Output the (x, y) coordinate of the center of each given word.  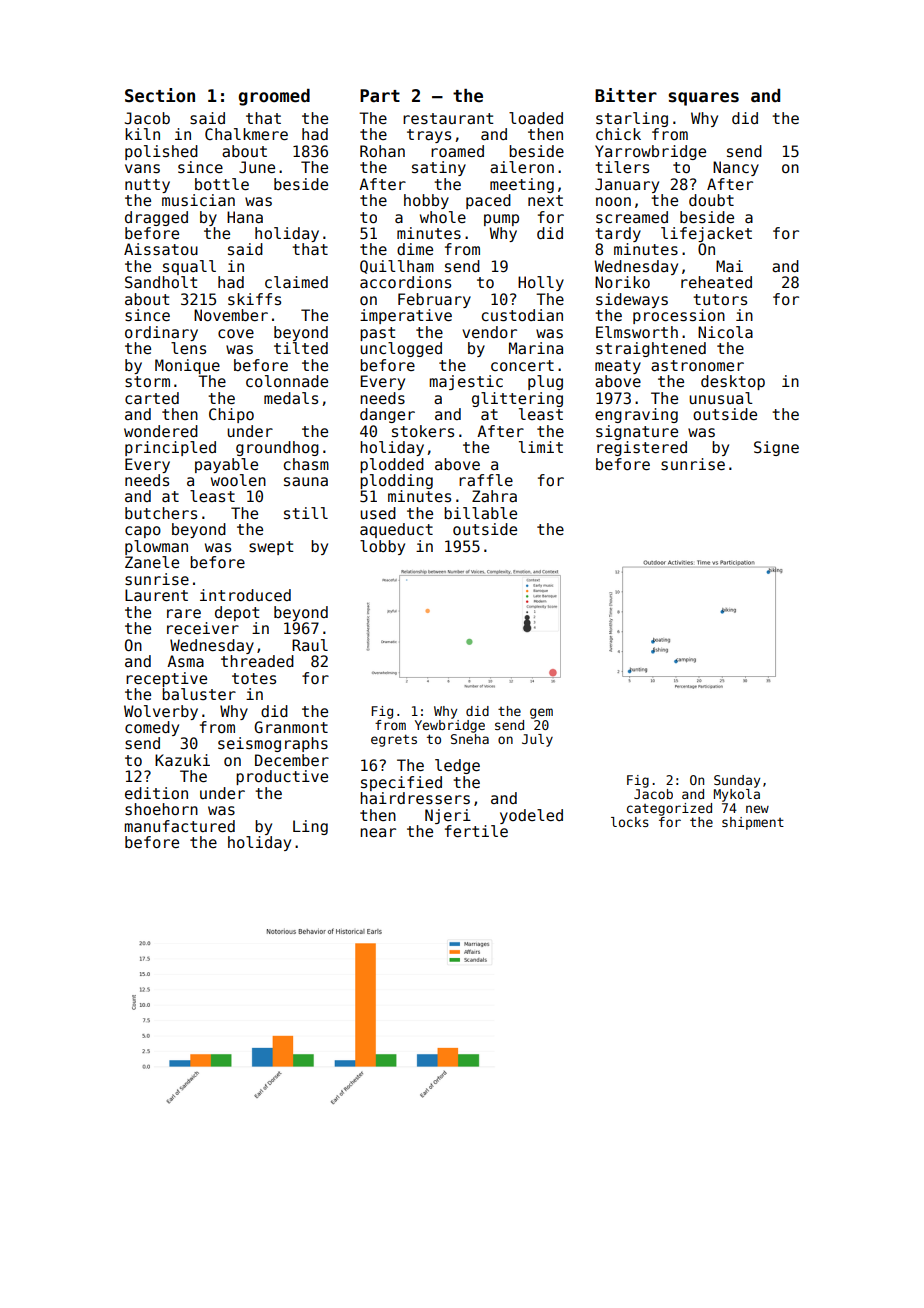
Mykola (737, 795)
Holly (541, 283)
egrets (394, 740)
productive (282, 777)
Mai (729, 266)
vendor (489, 332)
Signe (776, 448)
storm (147, 382)
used (378, 513)
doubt (711, 200)
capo (143, 532)
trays (429, 136)
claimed (296, 282)
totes (254, 678)
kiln (142, 134)
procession (679, 316)
